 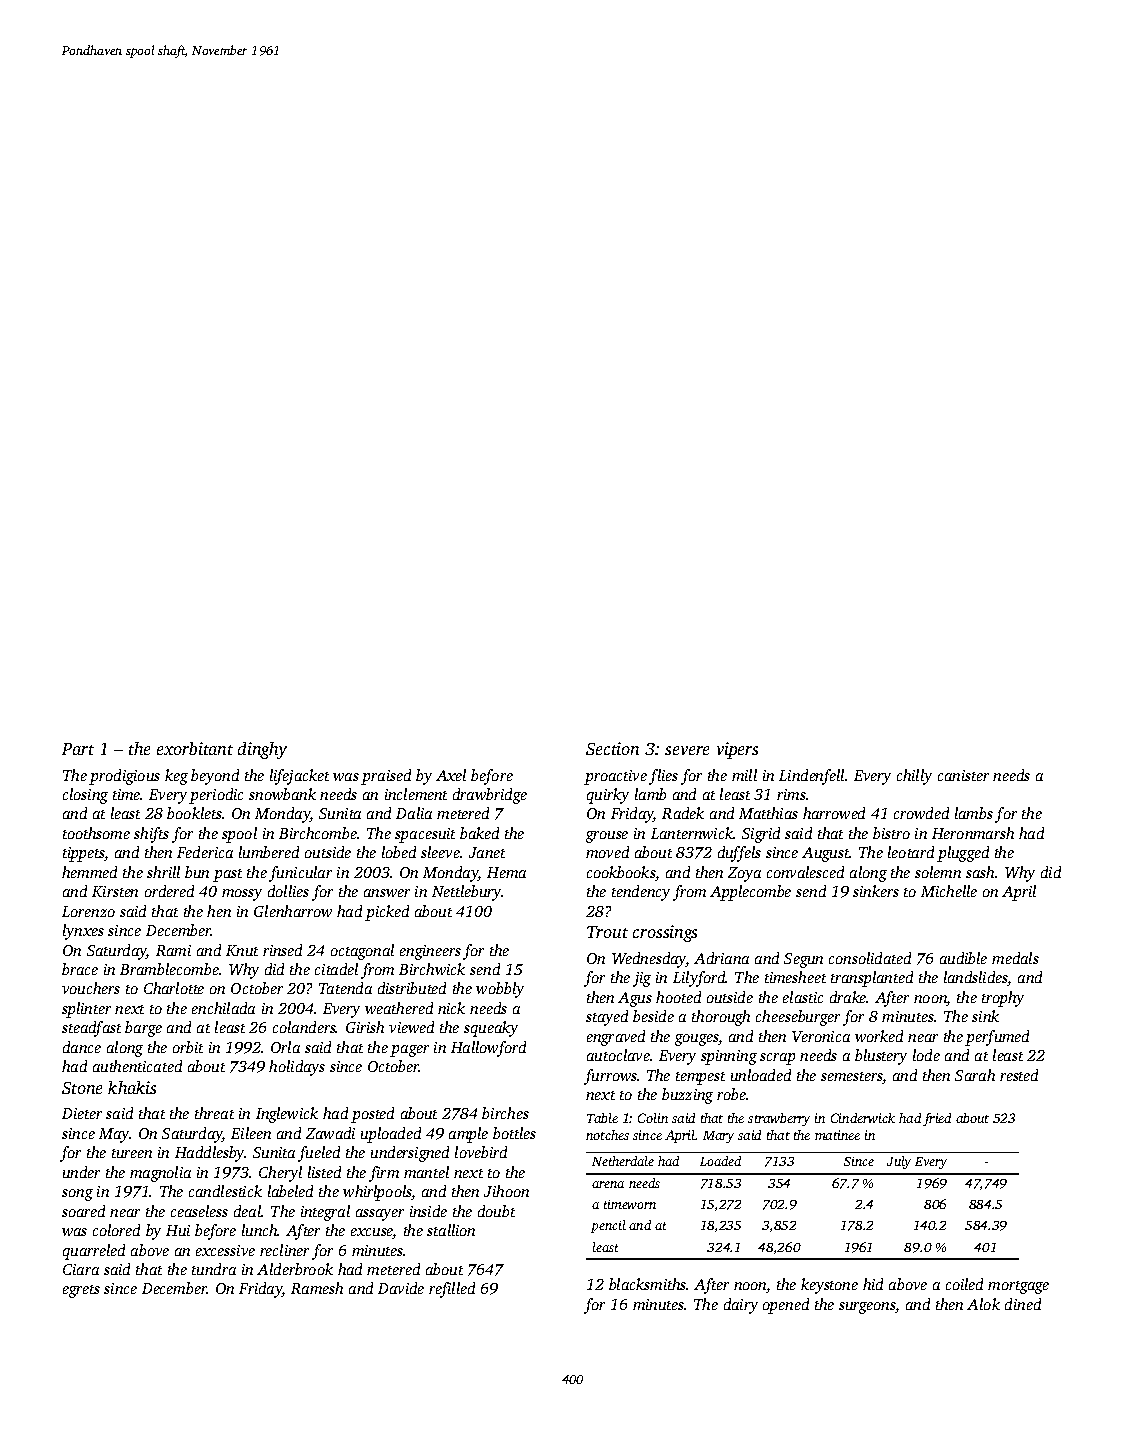 I want to click on mantel, so click(x=426, y=1172).
